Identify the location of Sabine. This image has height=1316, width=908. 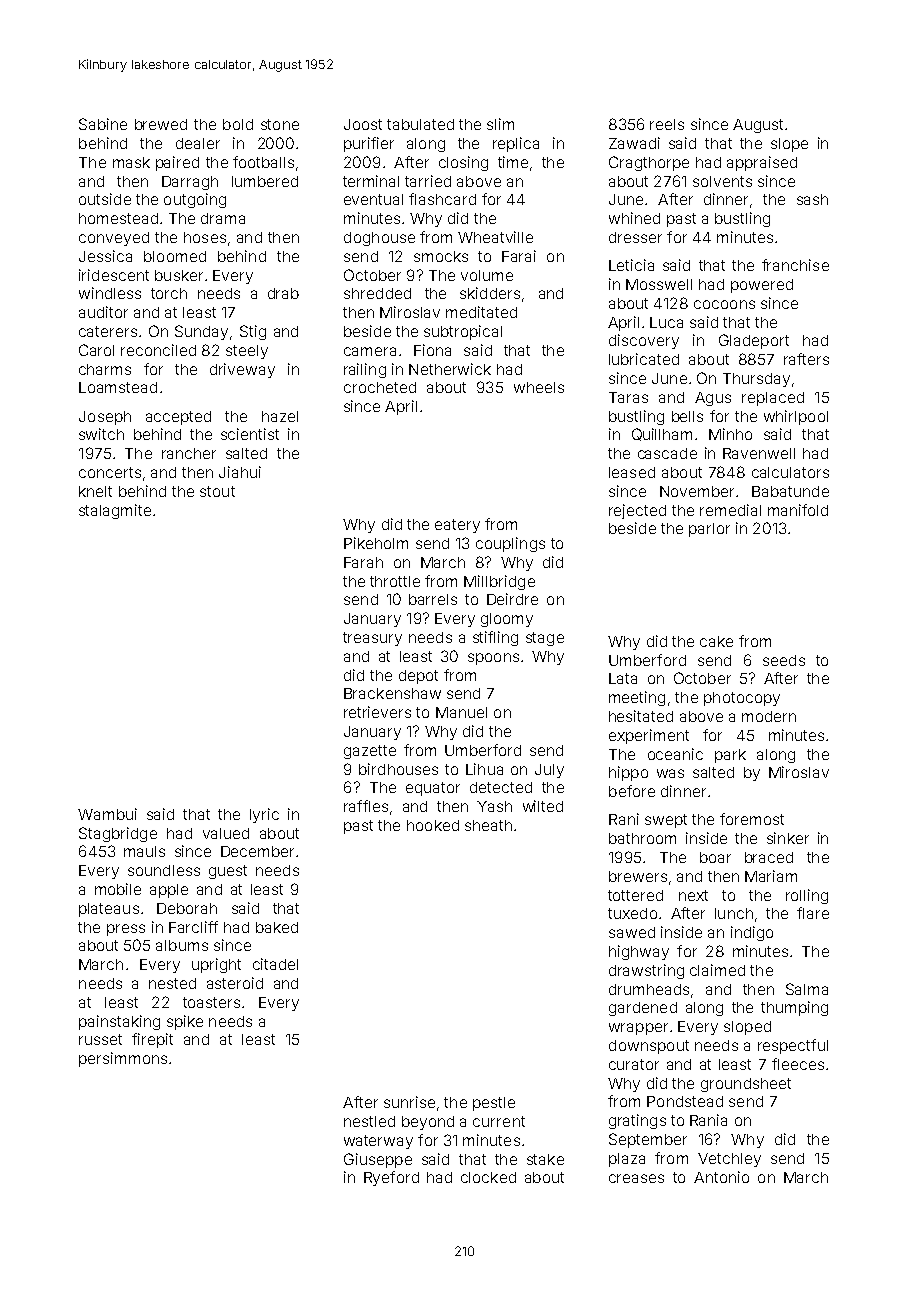
(103, 124).
